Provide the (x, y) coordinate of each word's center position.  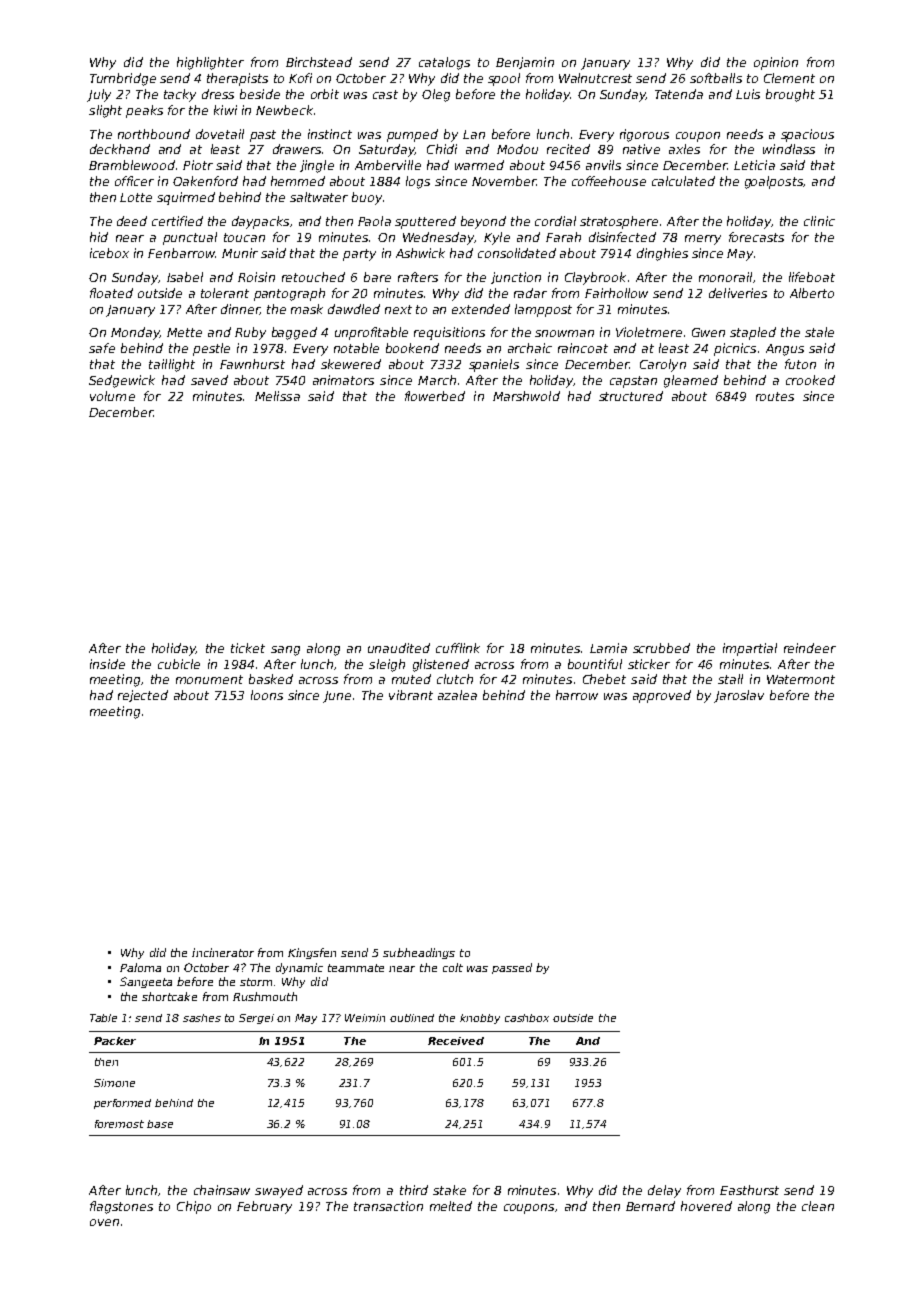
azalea (457, 695)
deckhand (120, 149)
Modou (517, 149)
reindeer (810, 648)
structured (631, 396)
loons (267, 695)
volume (112, 396)
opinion (776, 63)
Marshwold (526, 396)
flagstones (121, 1207)
